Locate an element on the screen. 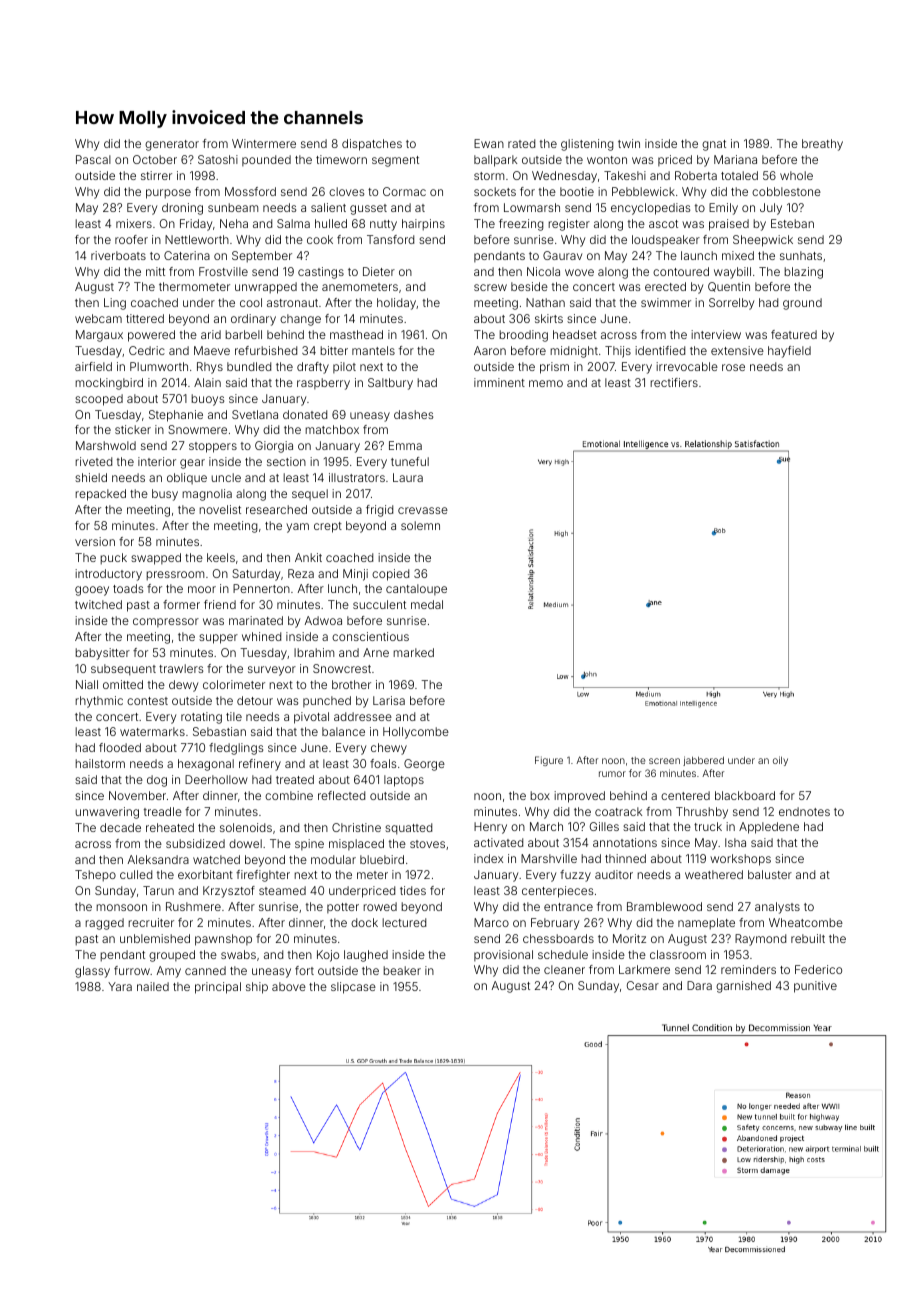  Ewan is located at coordinates (489, 143).
